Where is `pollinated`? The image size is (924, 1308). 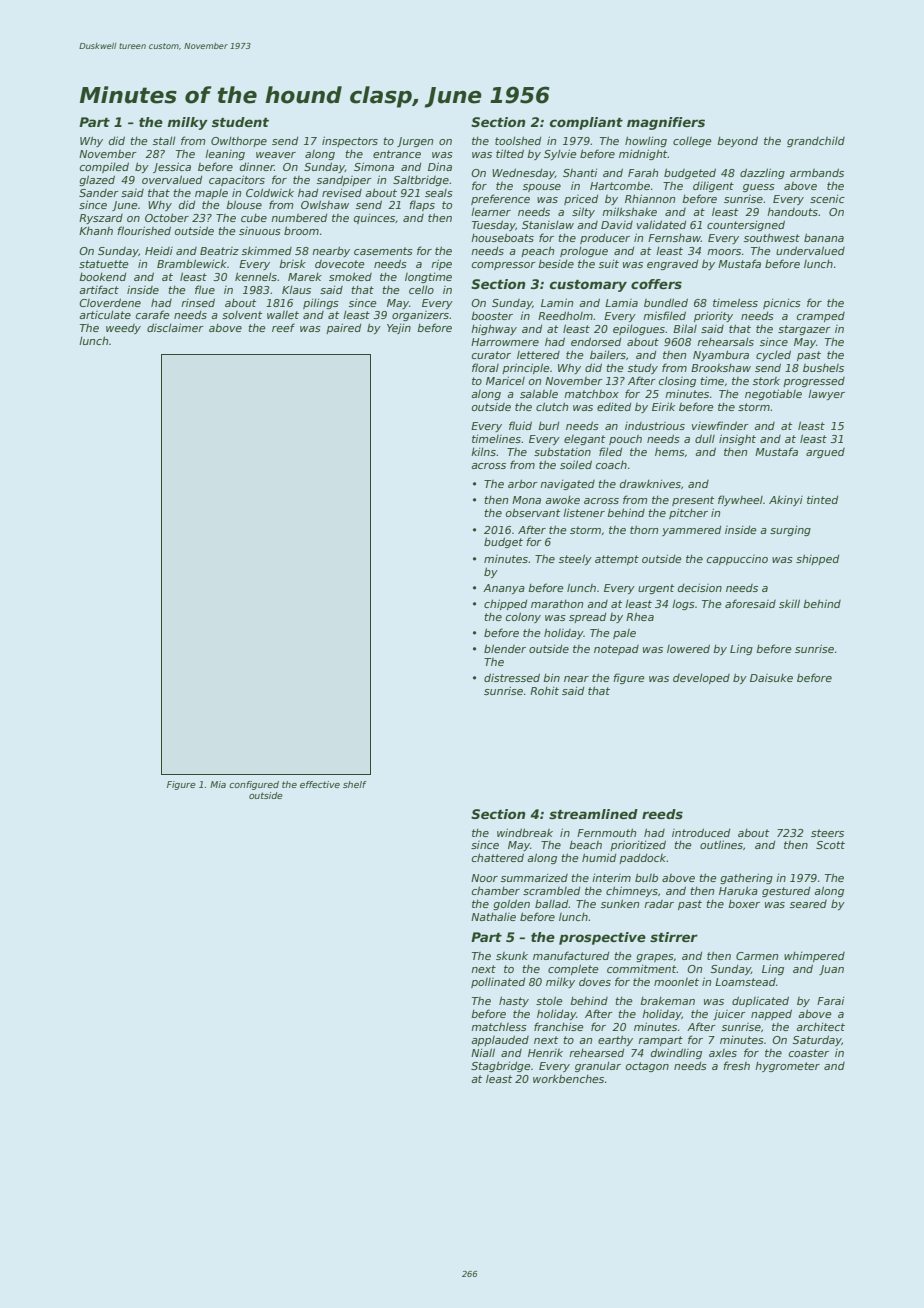 pollinated is located at coordinates (498, 983).
